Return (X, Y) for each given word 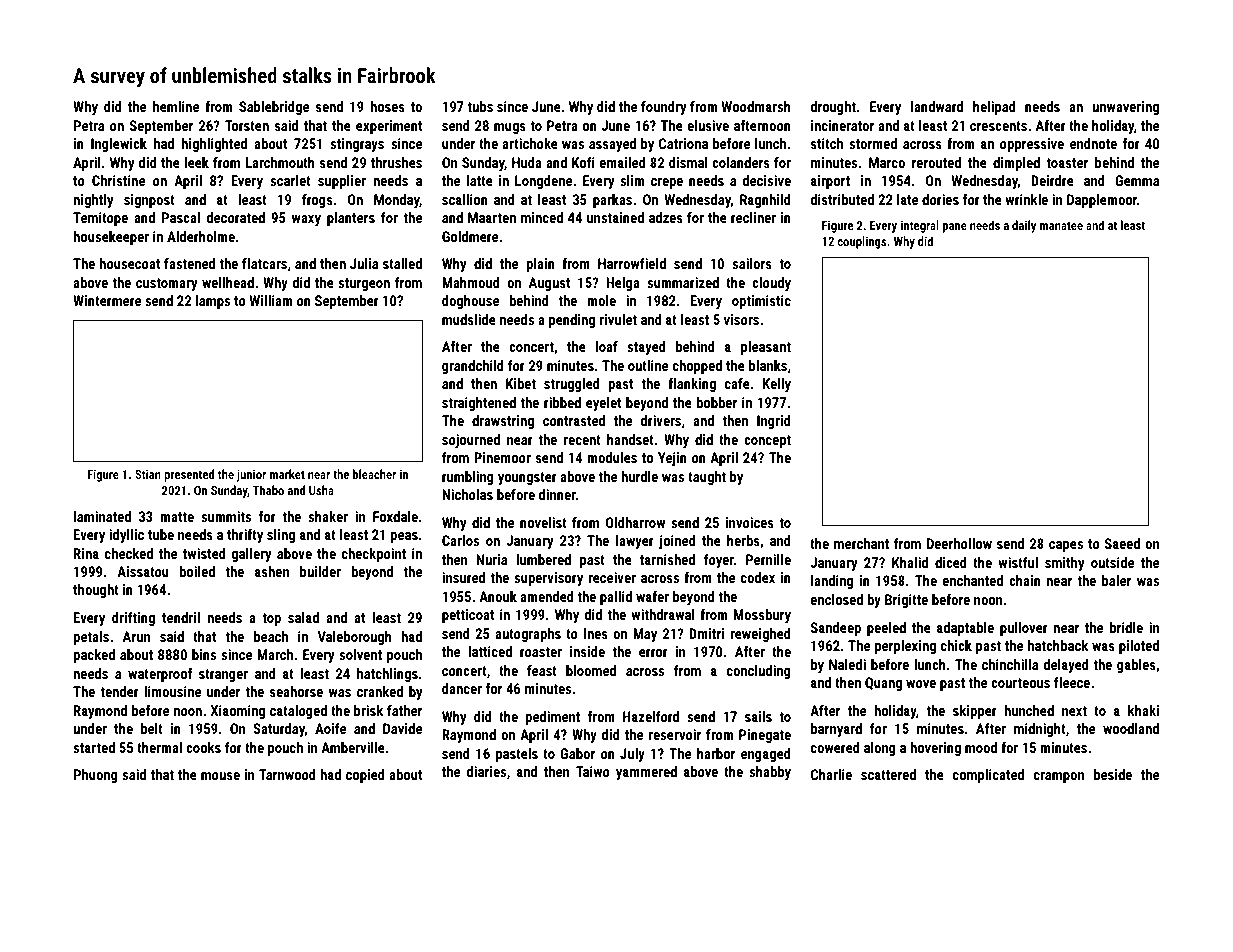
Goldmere (470, 236)
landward (937, 106)
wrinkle (1026, 199)
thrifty (245, 536)
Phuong (96, 776)
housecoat (129, 263)
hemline (176, 106)
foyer (719, 561)
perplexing (905, 647)
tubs (480, 106)
